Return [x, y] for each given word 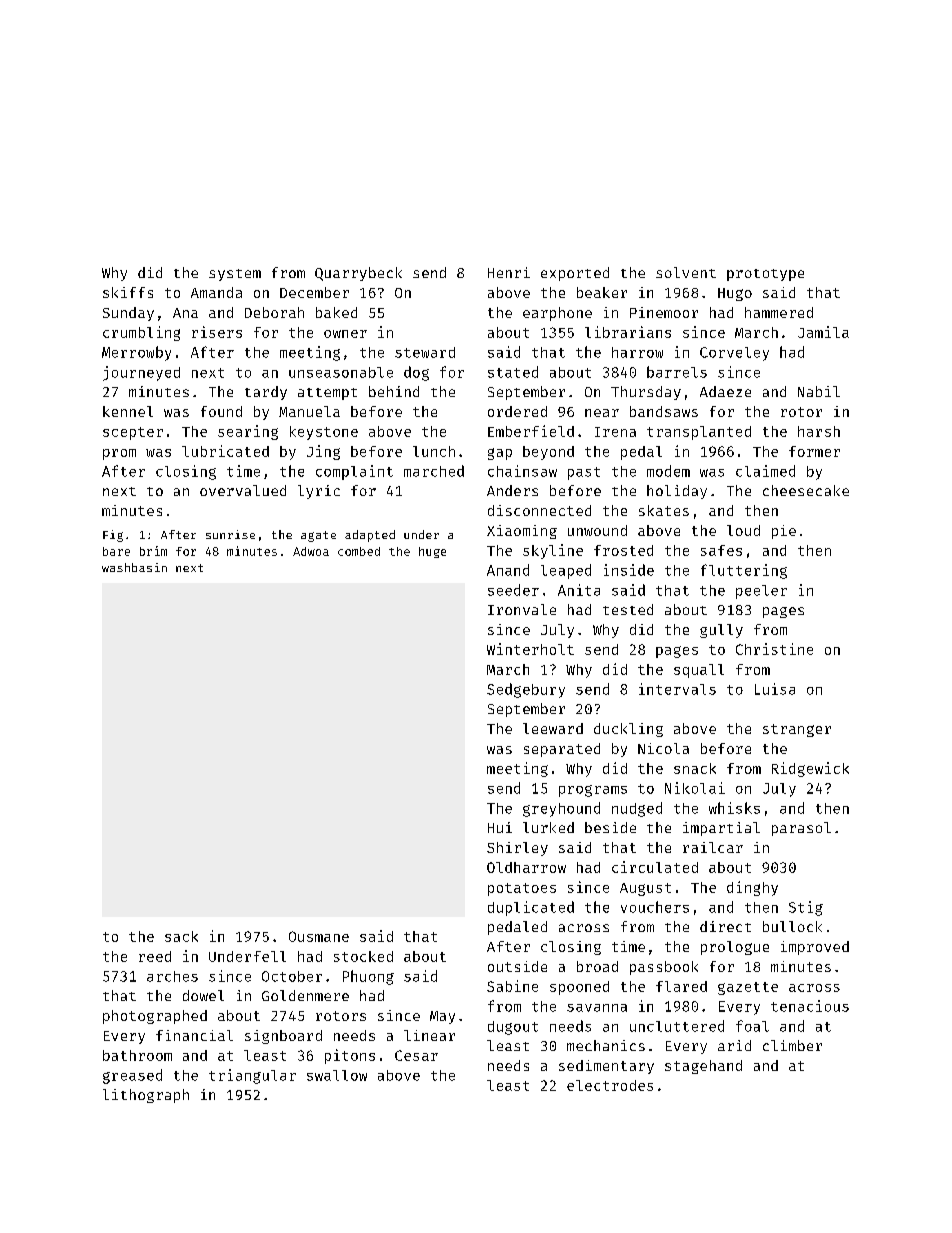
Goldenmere [305, 995]
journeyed [141, 373]
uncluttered [677, 1026]
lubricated [225, 451]
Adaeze [725, 391]
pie [784, 532]
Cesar [416, 1055]
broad [597, 966]
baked [336, 312]
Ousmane [319, 936]
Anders [512, 490]
